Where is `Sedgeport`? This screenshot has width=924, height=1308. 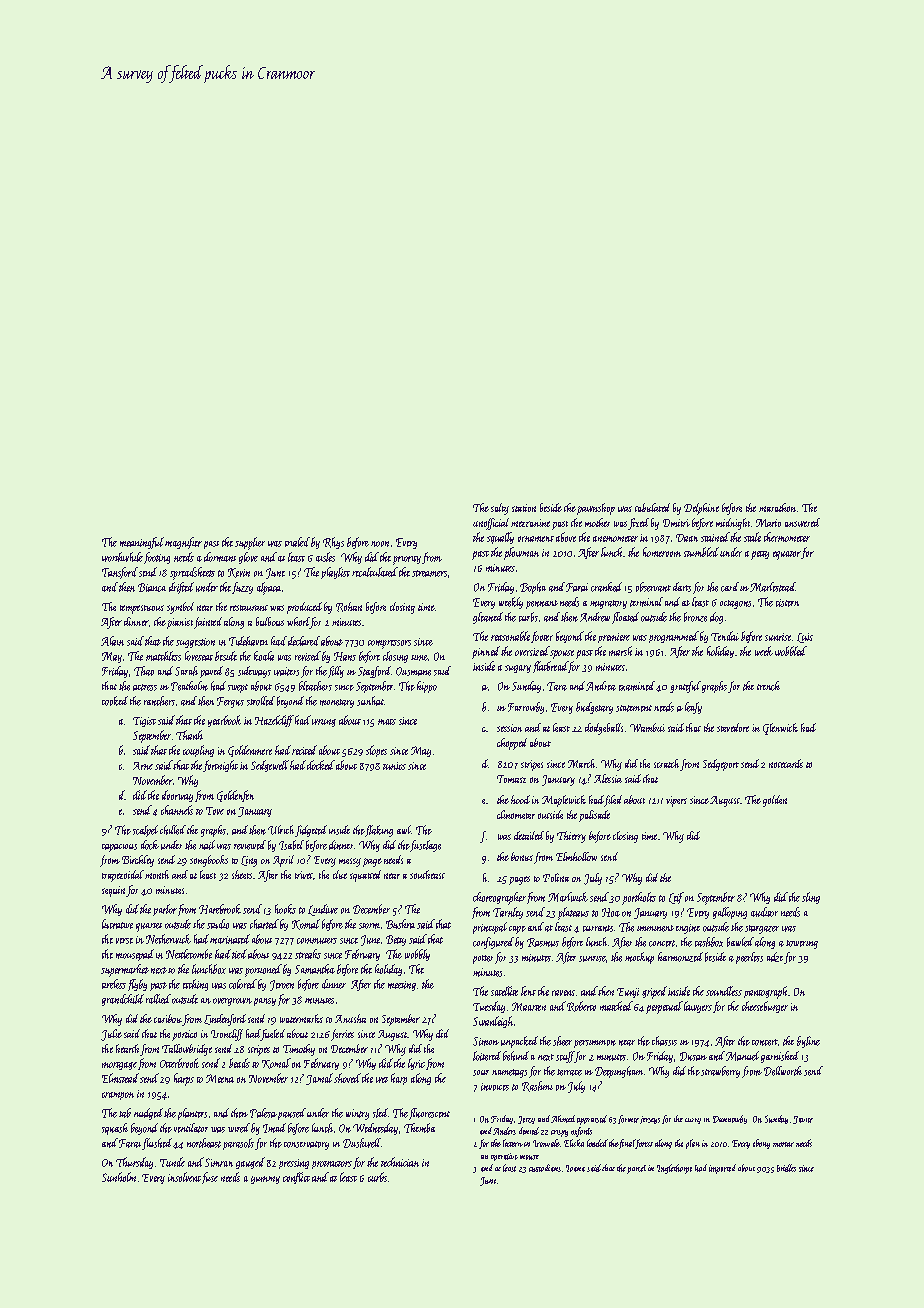
Sedgeport is located at coordinates (721, 765).
